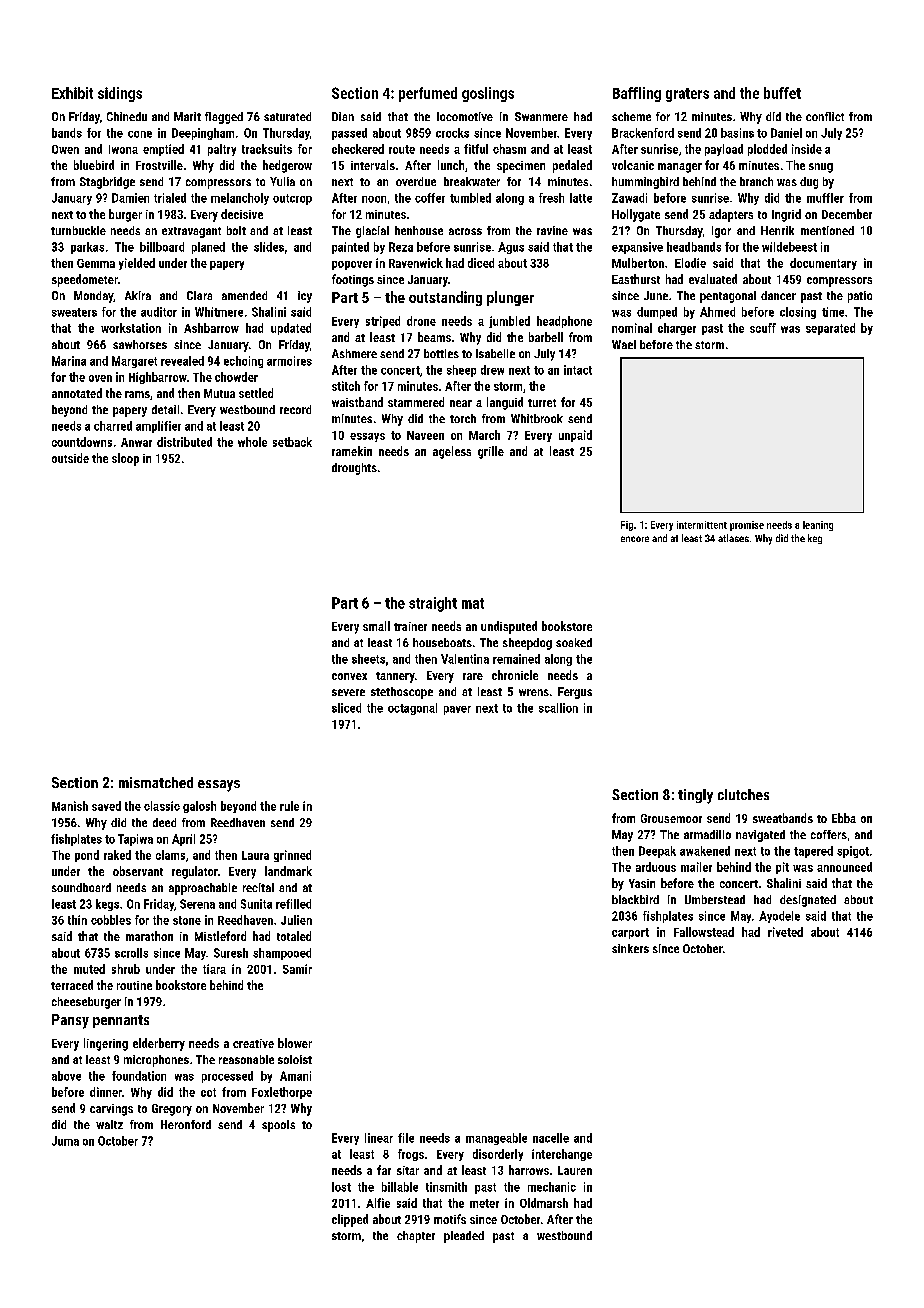 The height and width of the screenshot is (1308, 924). What do you see at coordinates (295, 1043) in the screenshot?
I see `blower` at bounding box center [295, 1043].
